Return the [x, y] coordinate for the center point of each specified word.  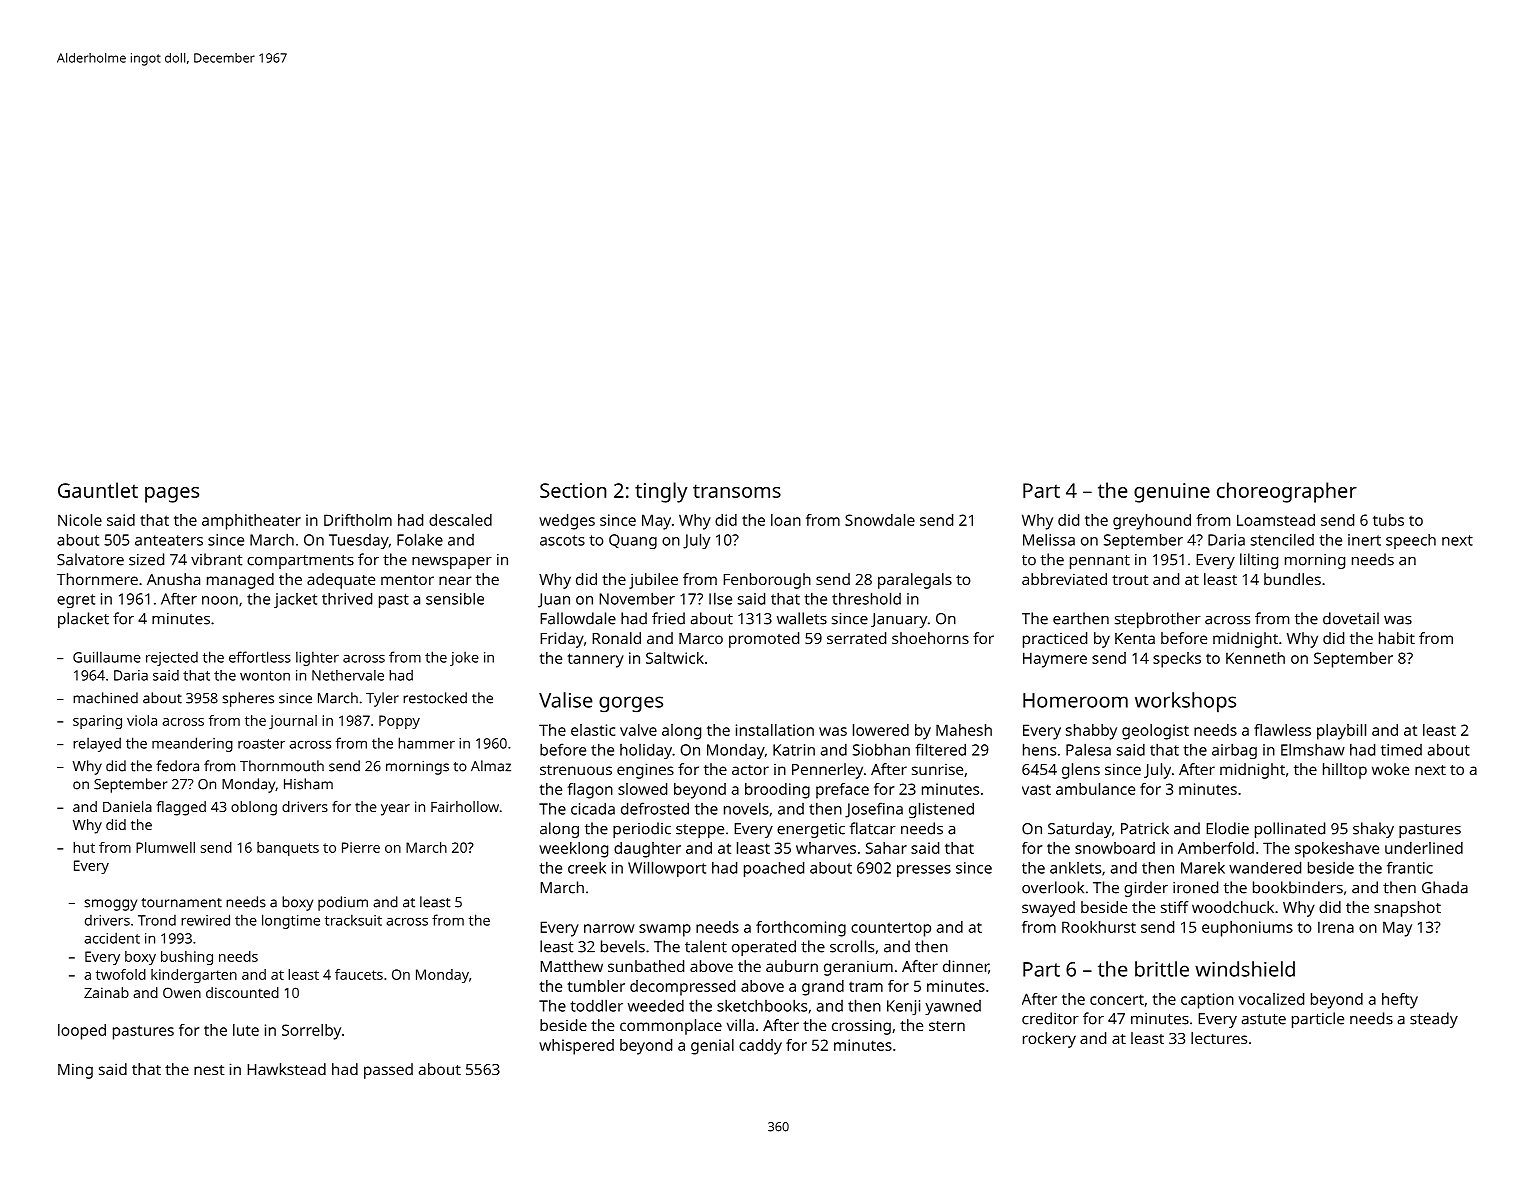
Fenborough [767, 581]
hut [84, 847]
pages [172, 495]
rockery [1049, 1040]
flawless [1282, 730]
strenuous [576, 770]
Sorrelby [311, 1032]
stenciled [1282, 540]
